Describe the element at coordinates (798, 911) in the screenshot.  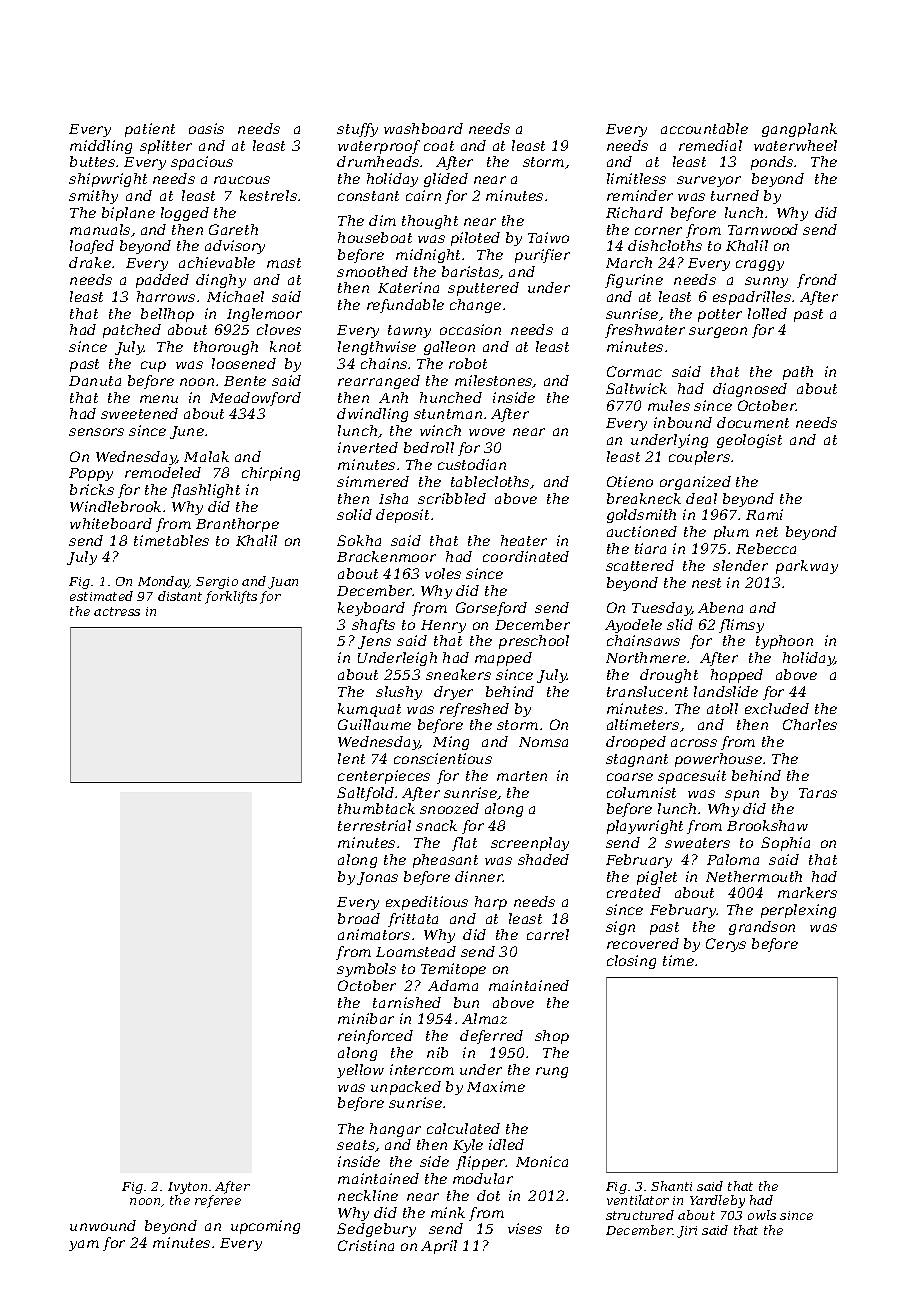
I see `perplexing` at that location.
